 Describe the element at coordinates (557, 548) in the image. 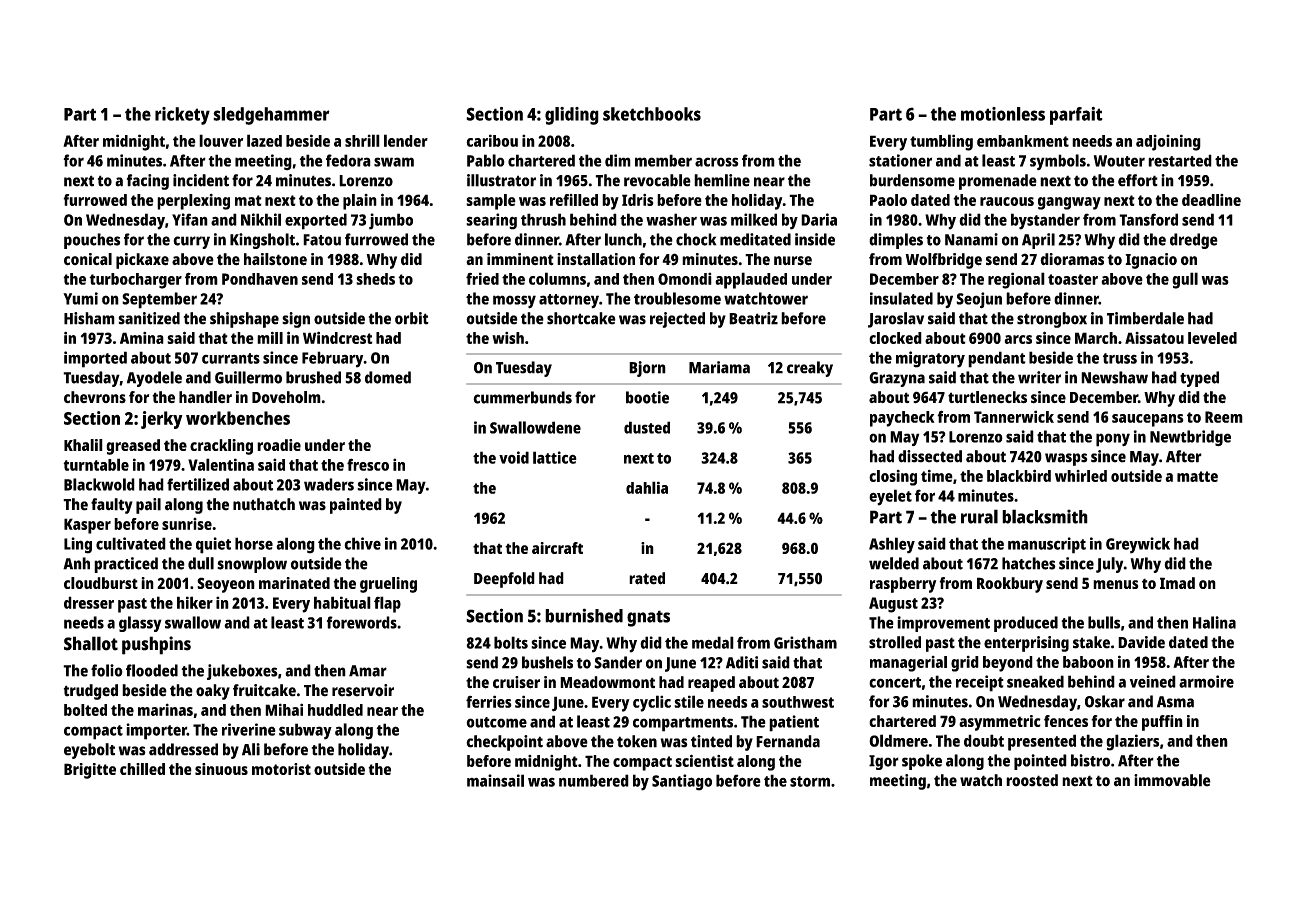

I see `aircraft` at that location.
